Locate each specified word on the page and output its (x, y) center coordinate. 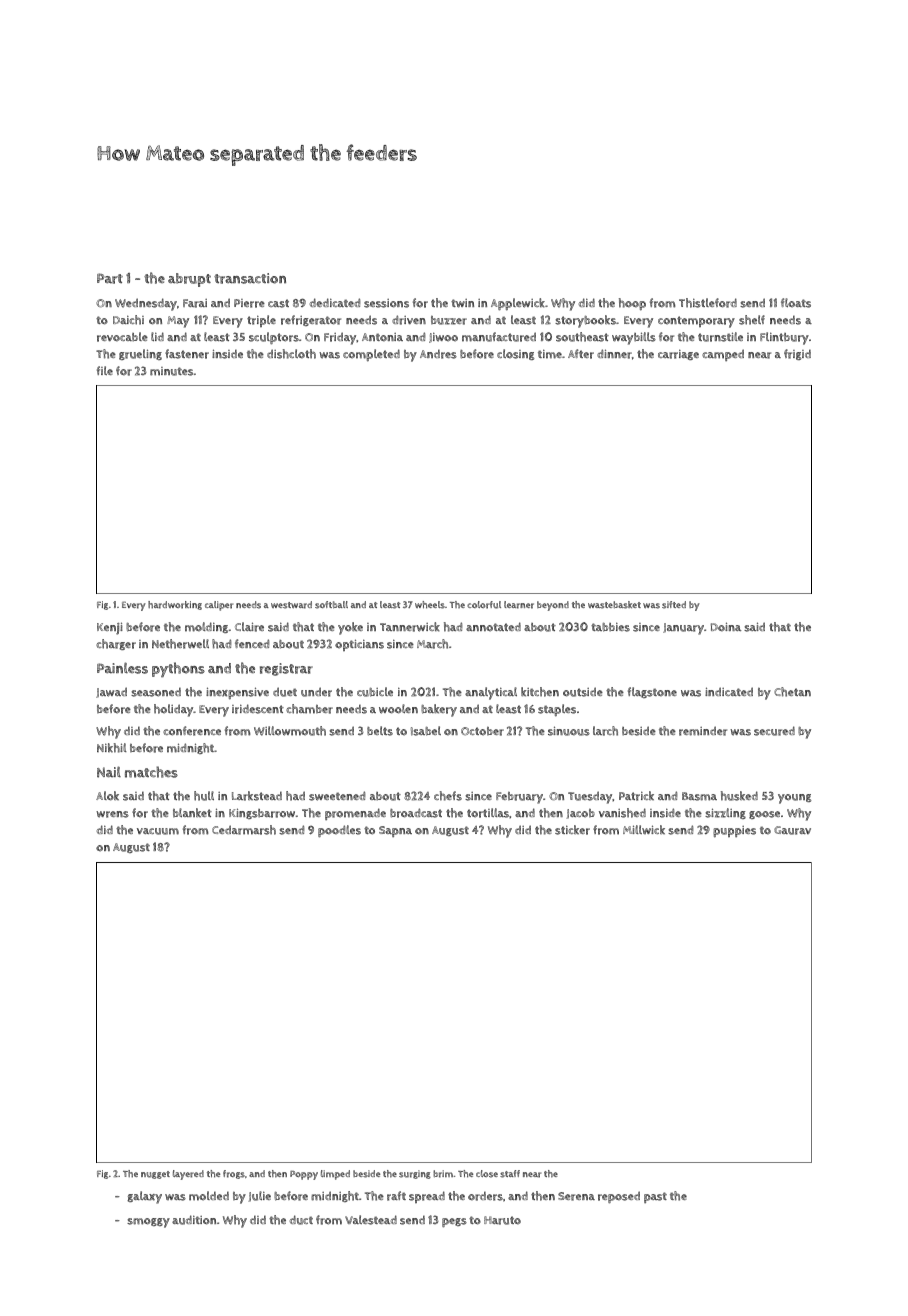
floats (796, 303)
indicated (729, 691)
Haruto (502, 1220)
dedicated (335, 302)
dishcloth (291, 354)
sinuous (569, 731)
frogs (234, 1174)
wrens (112, 814)
